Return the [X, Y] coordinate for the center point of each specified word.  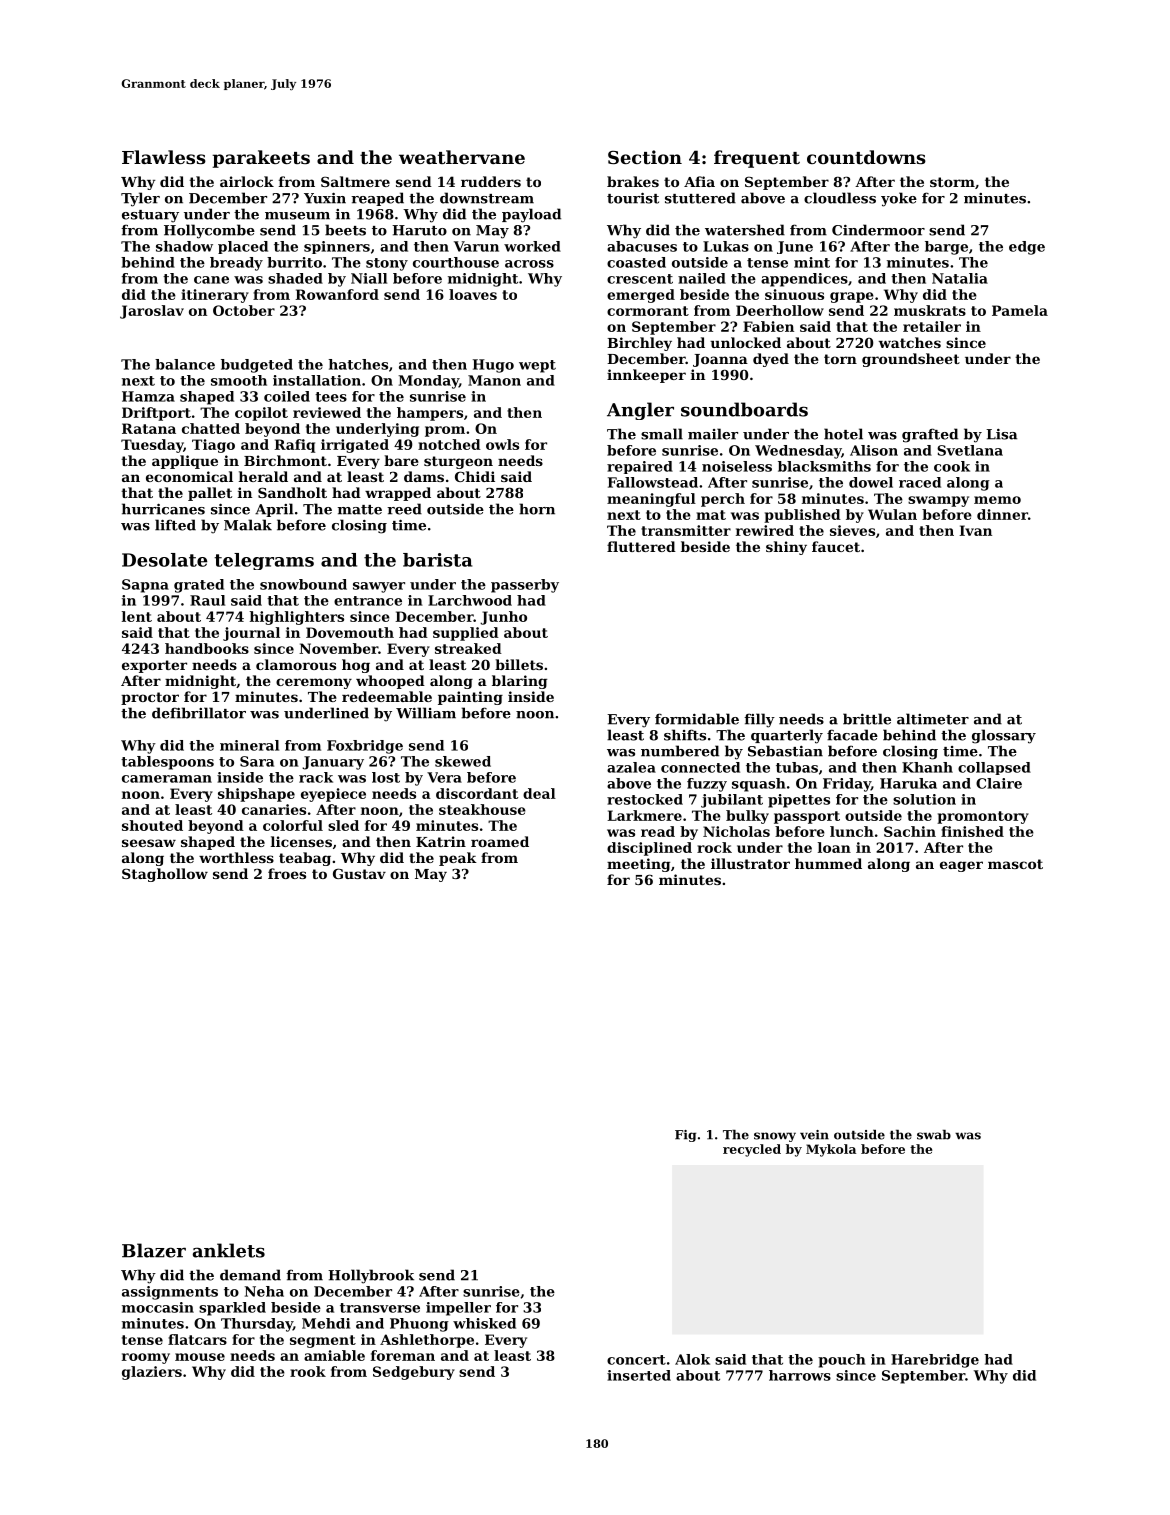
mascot [1015, 864]
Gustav [359, 873]
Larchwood [470, 600]
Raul [207, 600]
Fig [685, 1136]
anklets [229, 1250]
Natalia [960, 278]
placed [243, 247]
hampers [430, 414]
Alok [692, 1359]
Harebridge [935, 1361]
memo [997, 500]
